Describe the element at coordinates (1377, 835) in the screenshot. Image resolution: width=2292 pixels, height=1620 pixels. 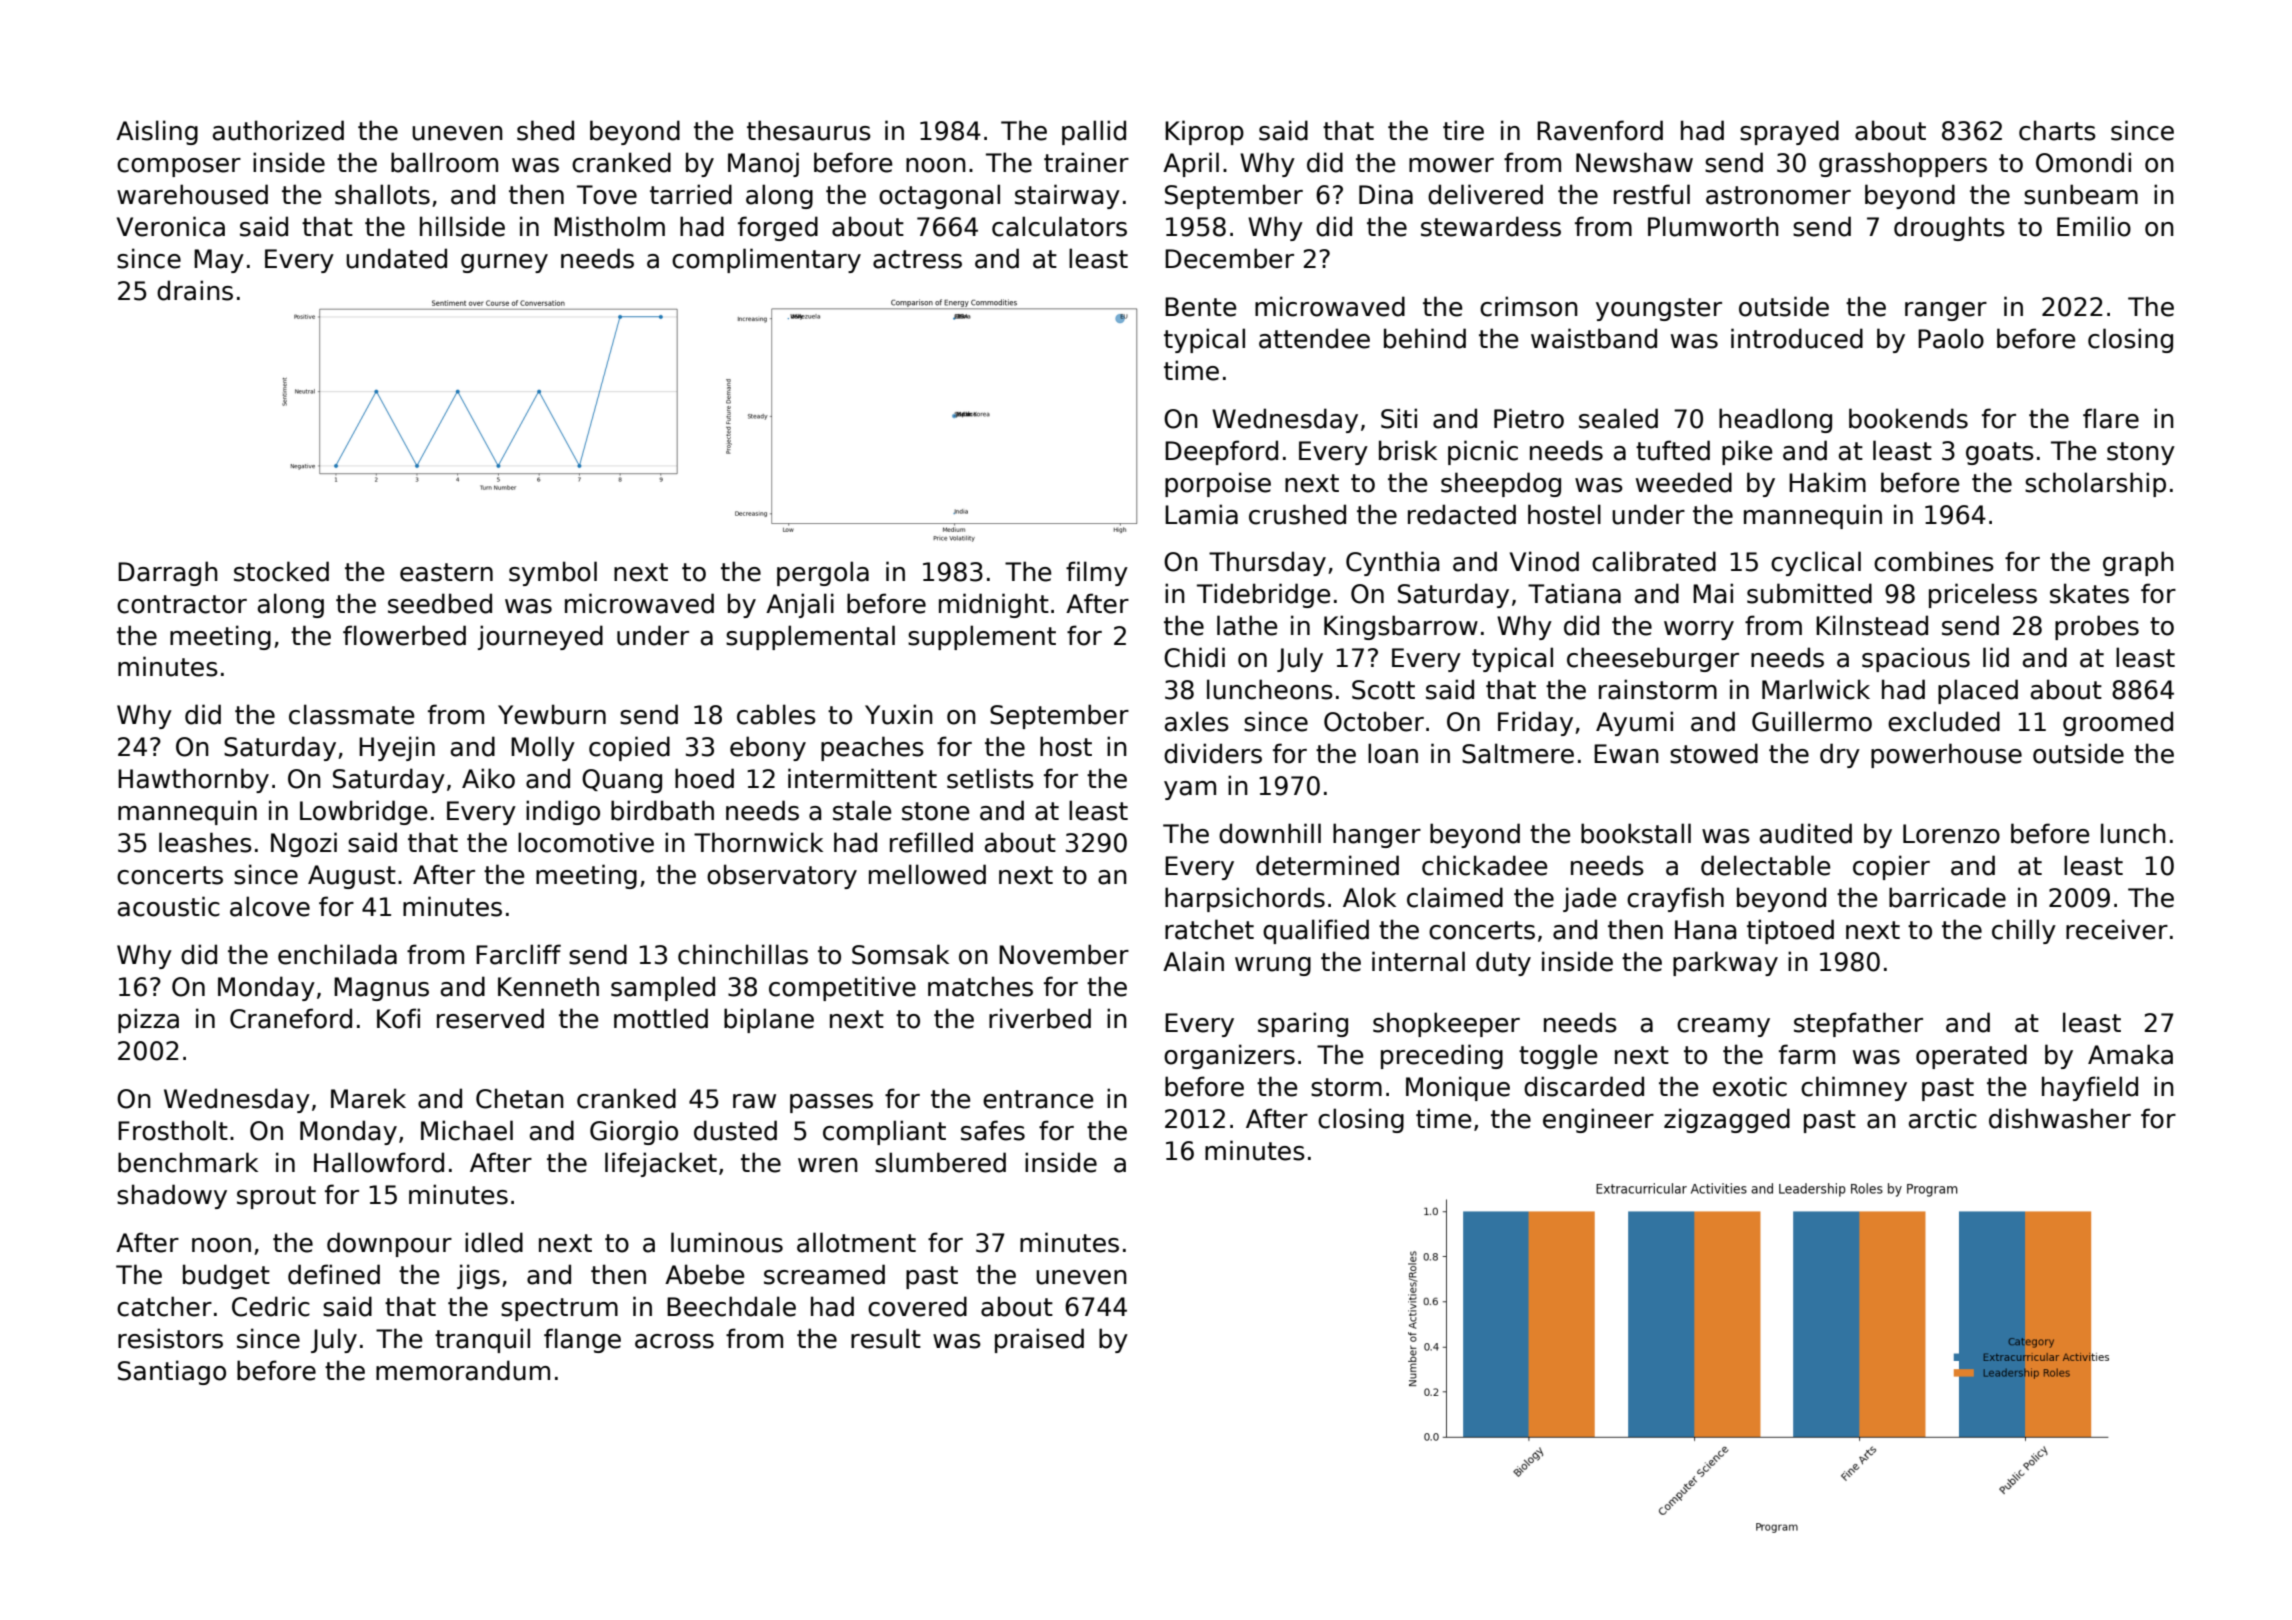
I see `hanger` at that location.
